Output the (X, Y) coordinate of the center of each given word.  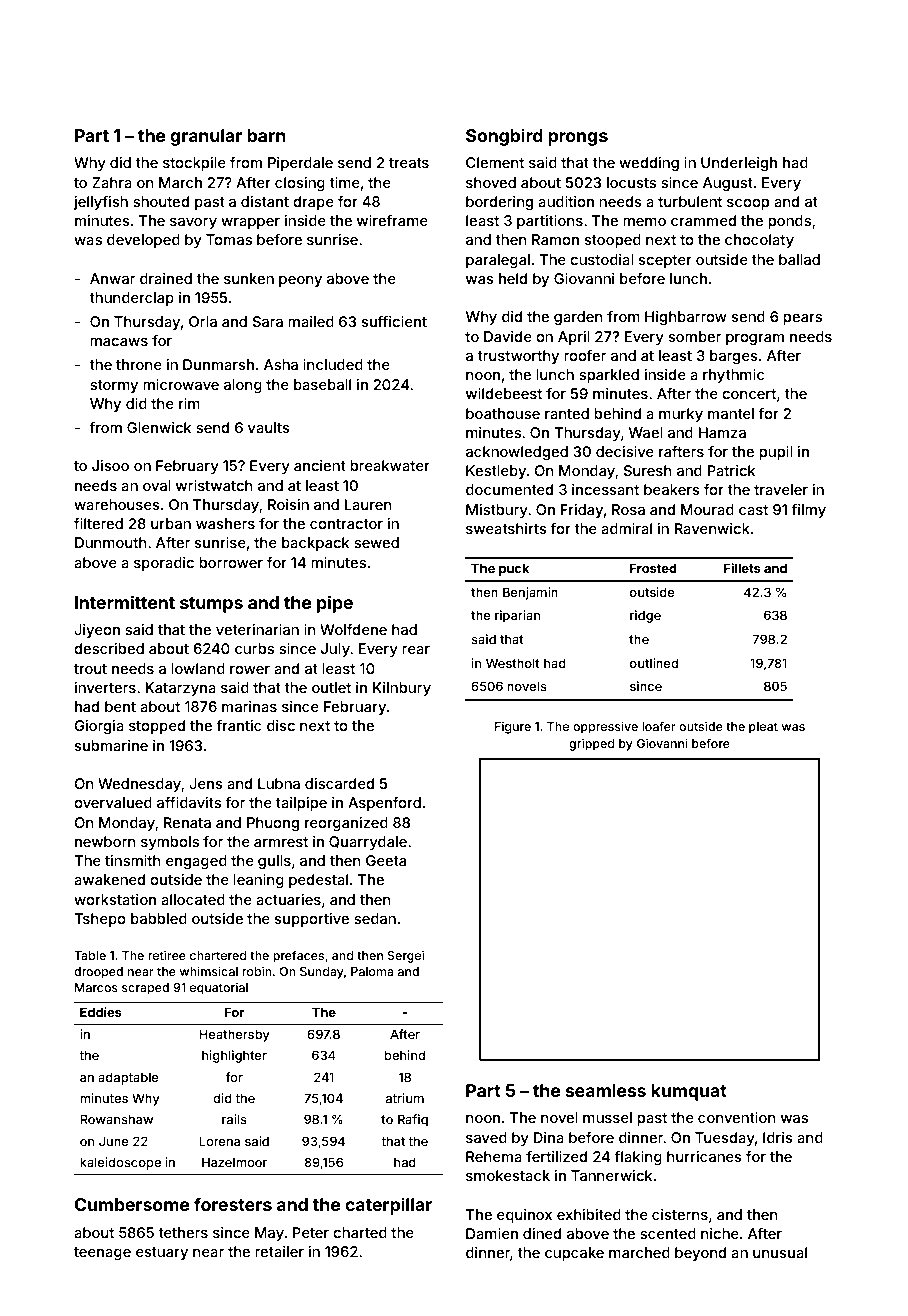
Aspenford (384, 804)
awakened (109, 879)
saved (486, 1137)
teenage (102, 1253)
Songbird (504, 137)
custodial (602, 259)
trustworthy (518, 357)
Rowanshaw (116, 1119)
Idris (778, 1137)
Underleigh (739, 164)
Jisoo (110, 465)
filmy (808, 511)
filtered (98, 523)
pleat (763, 728)
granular (206, 137)
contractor (346, 524)
